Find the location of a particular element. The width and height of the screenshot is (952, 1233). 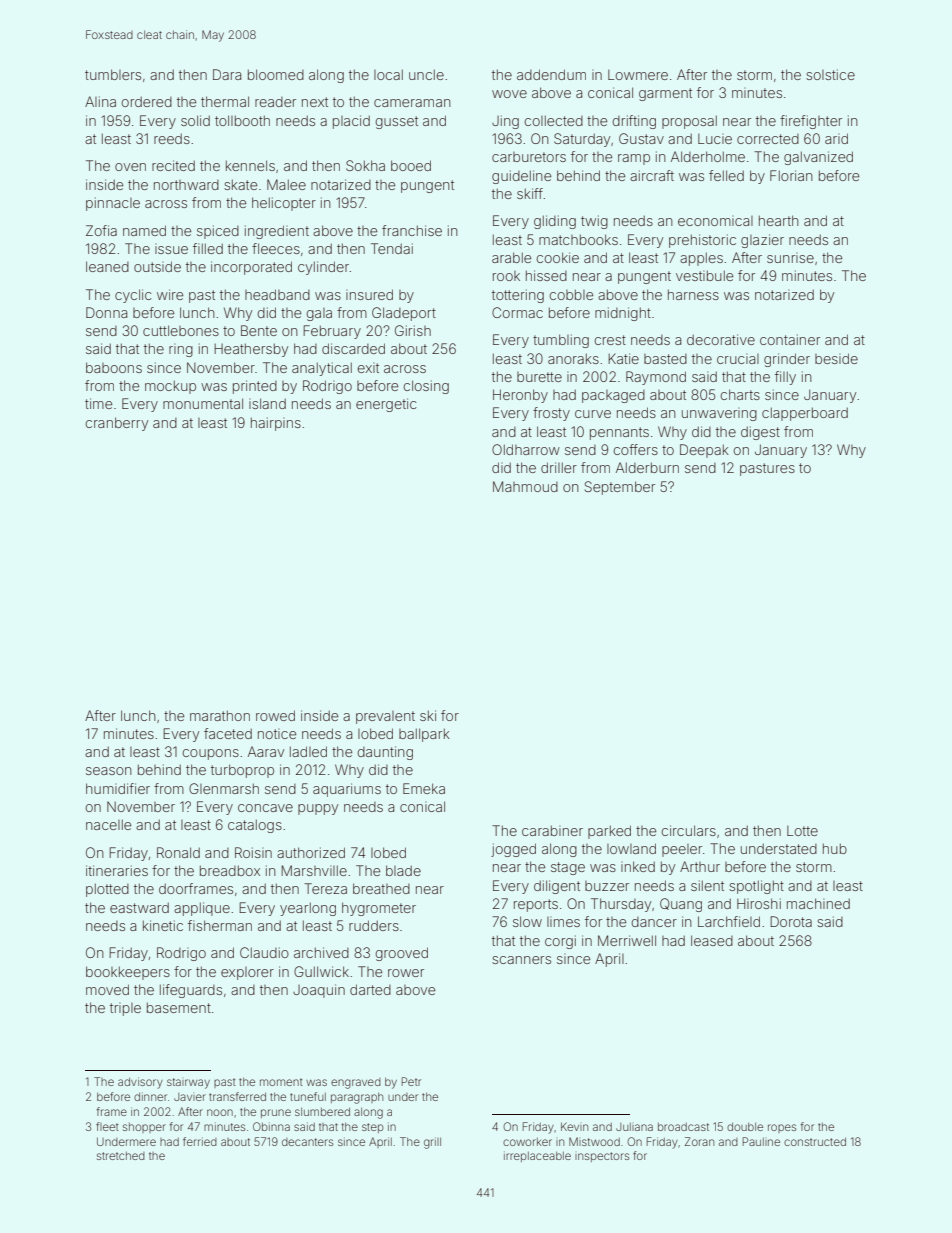

Jing is located at coordinates (505, 122).
